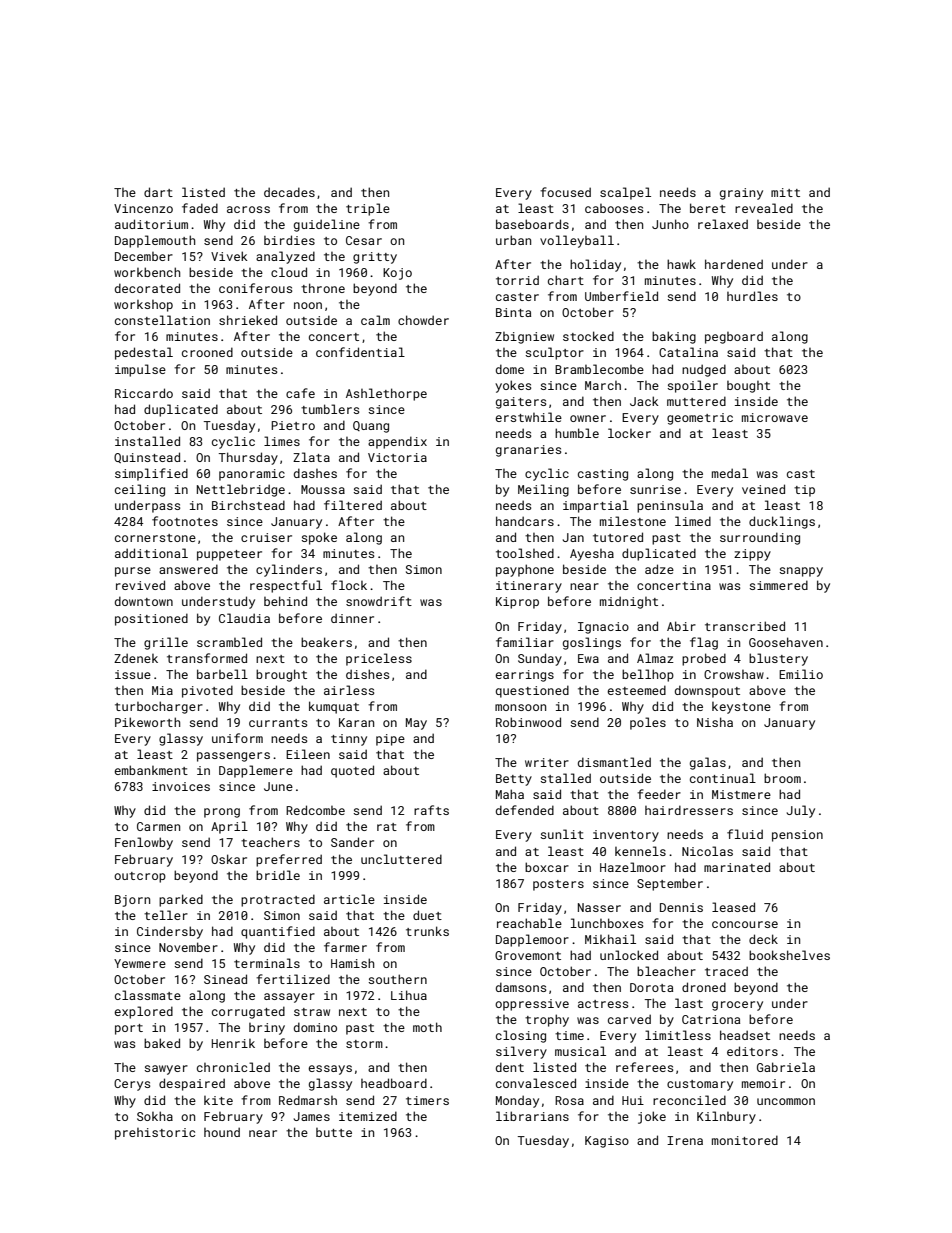 The image size is (952, 1233). What do you see at coordinates (222, 1132) in the screenshot?
I see `hound` at bounding box center [222, 1132].
